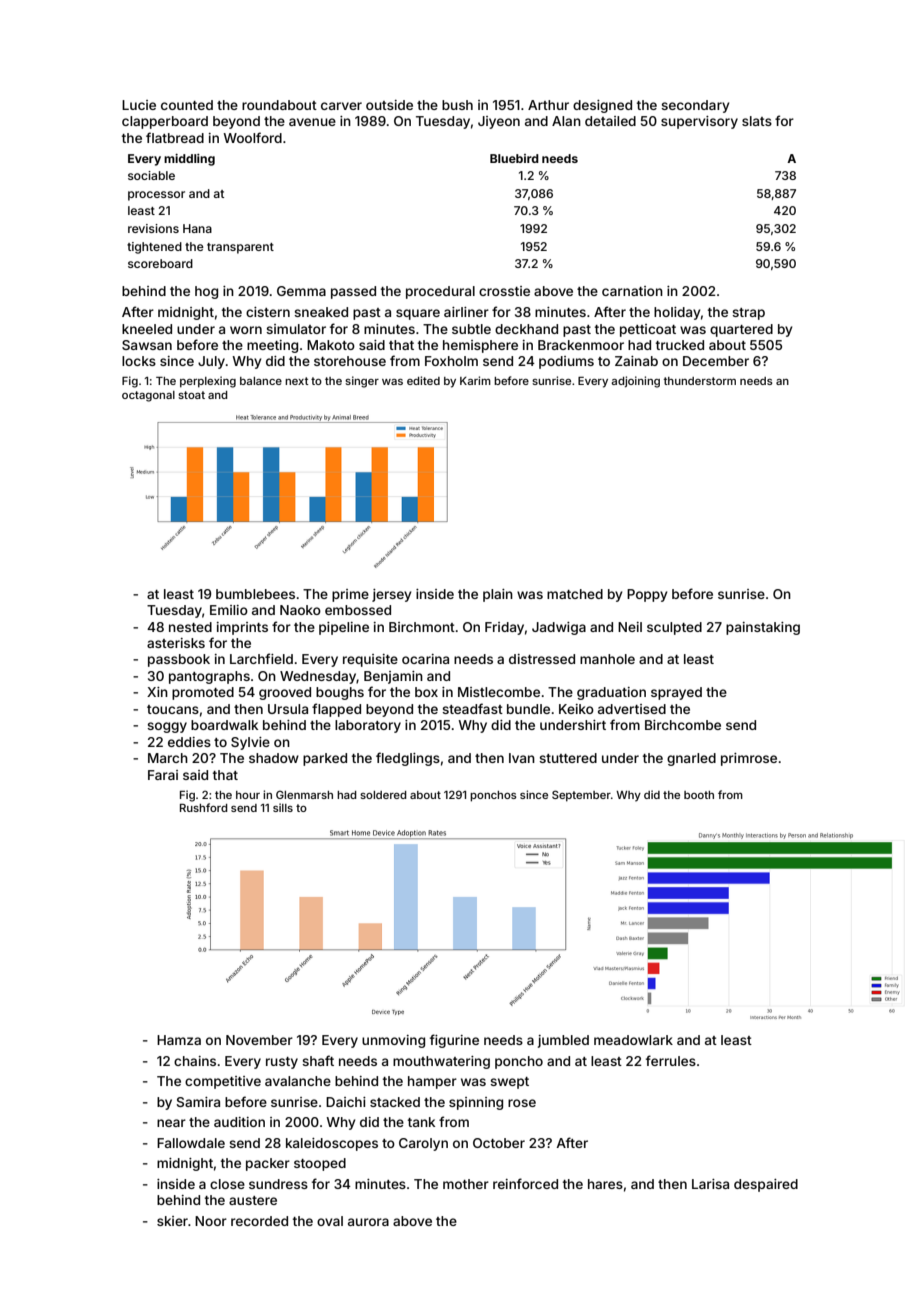  Describe the element at coordinates (209, 677) in the page. I see `pantographs` at that location.
